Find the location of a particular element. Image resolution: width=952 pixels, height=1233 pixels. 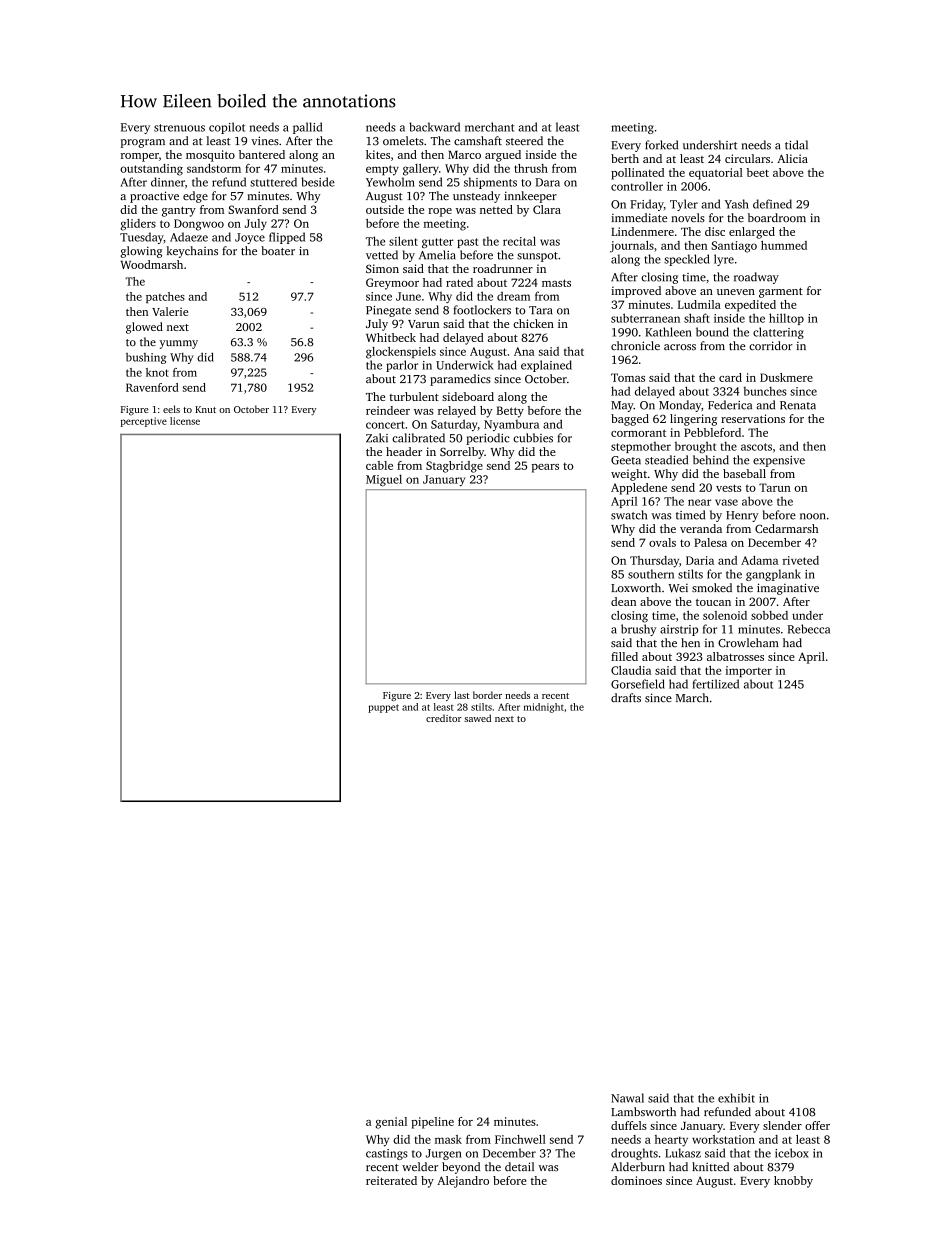

yummy is located at coordinates (179, 344).
